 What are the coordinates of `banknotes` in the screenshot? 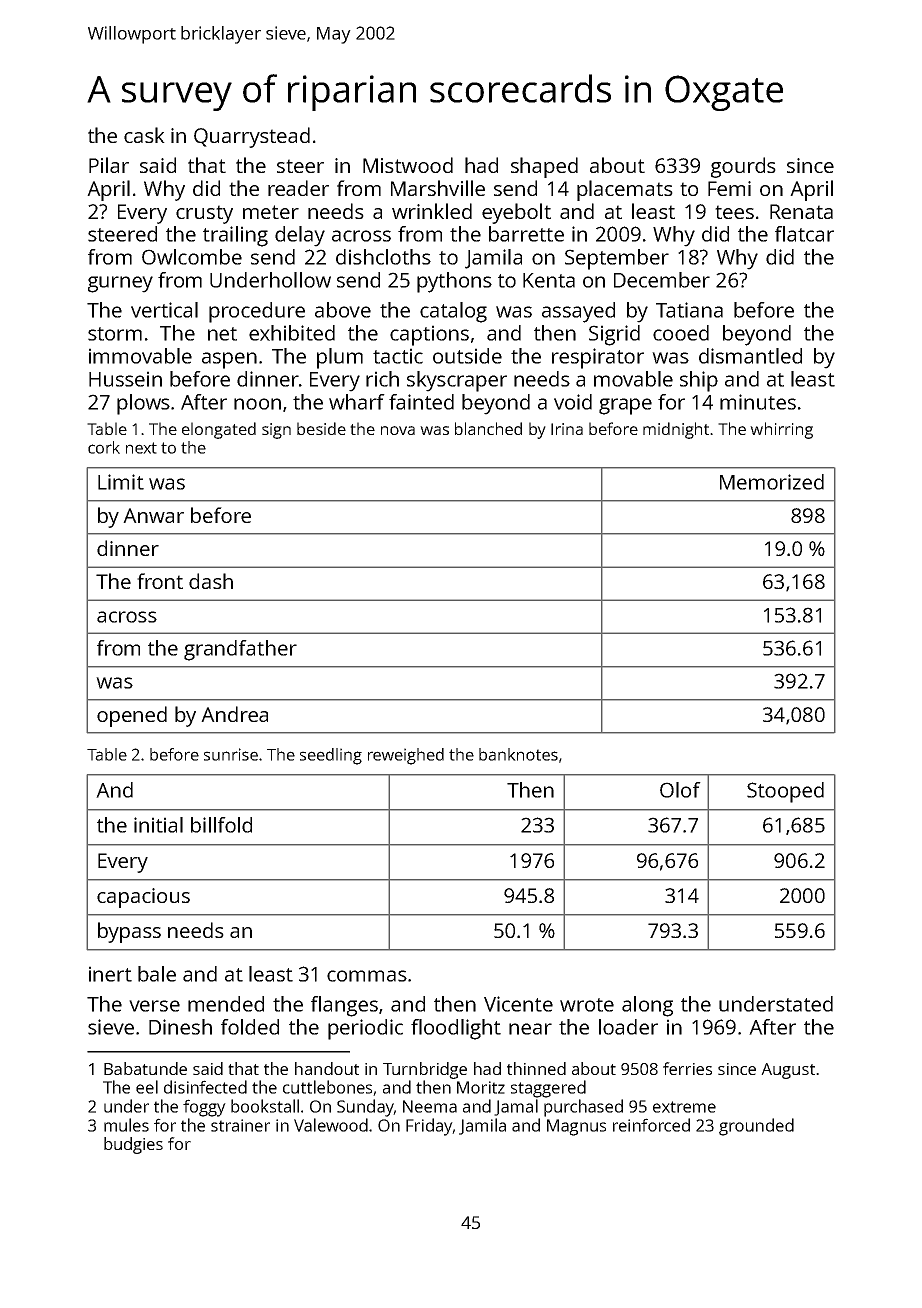 It's located at (518, 754).
